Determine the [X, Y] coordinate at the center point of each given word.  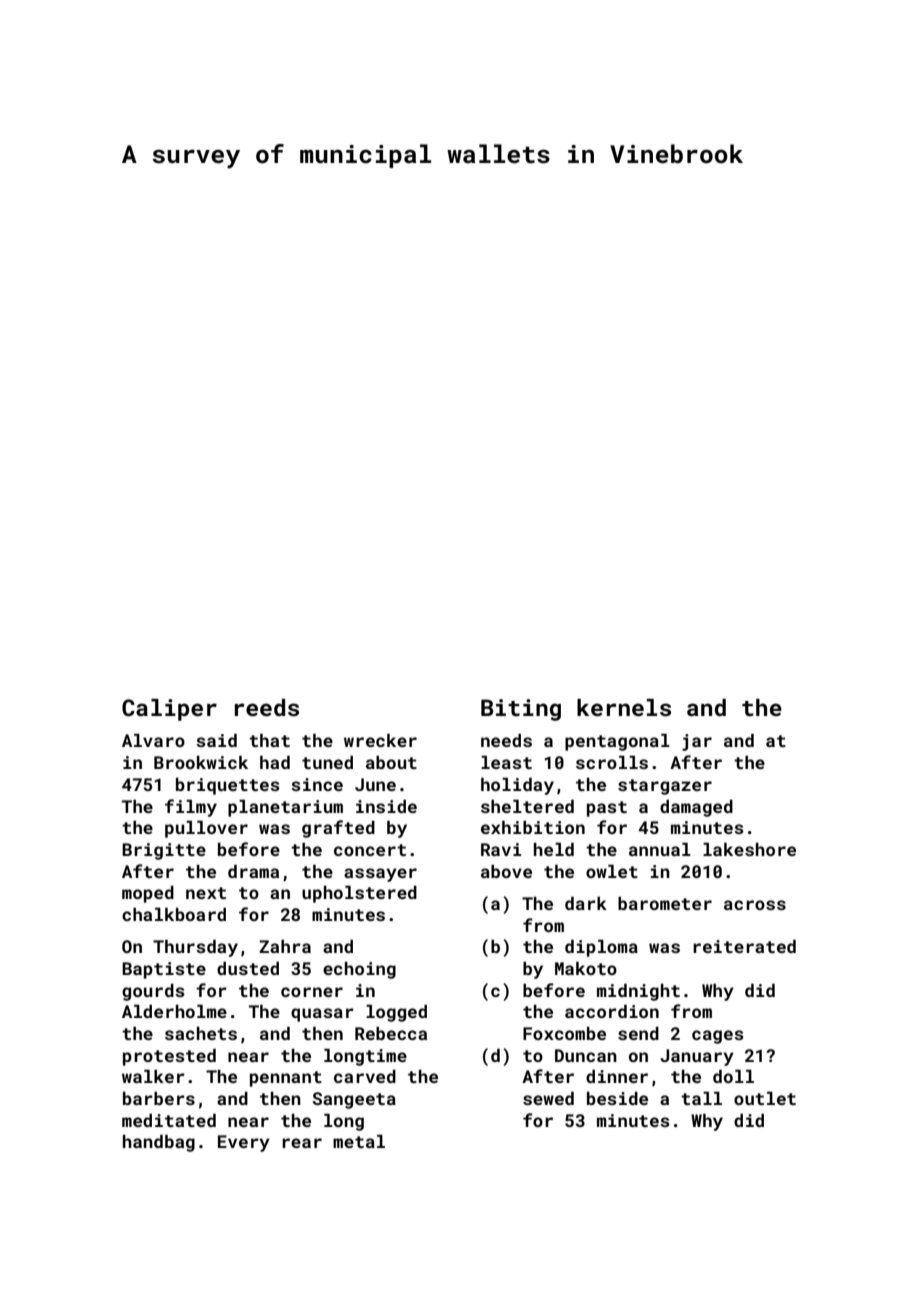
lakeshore [749, 849]
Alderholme [174, 1011]
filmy [191, 808]
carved [365, 1076]
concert [370, 850]
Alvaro [153, 740]
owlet [612, 871]
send [638, 1033]
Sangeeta [354, 1100]
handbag [159, 1143]
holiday [517, 786]
